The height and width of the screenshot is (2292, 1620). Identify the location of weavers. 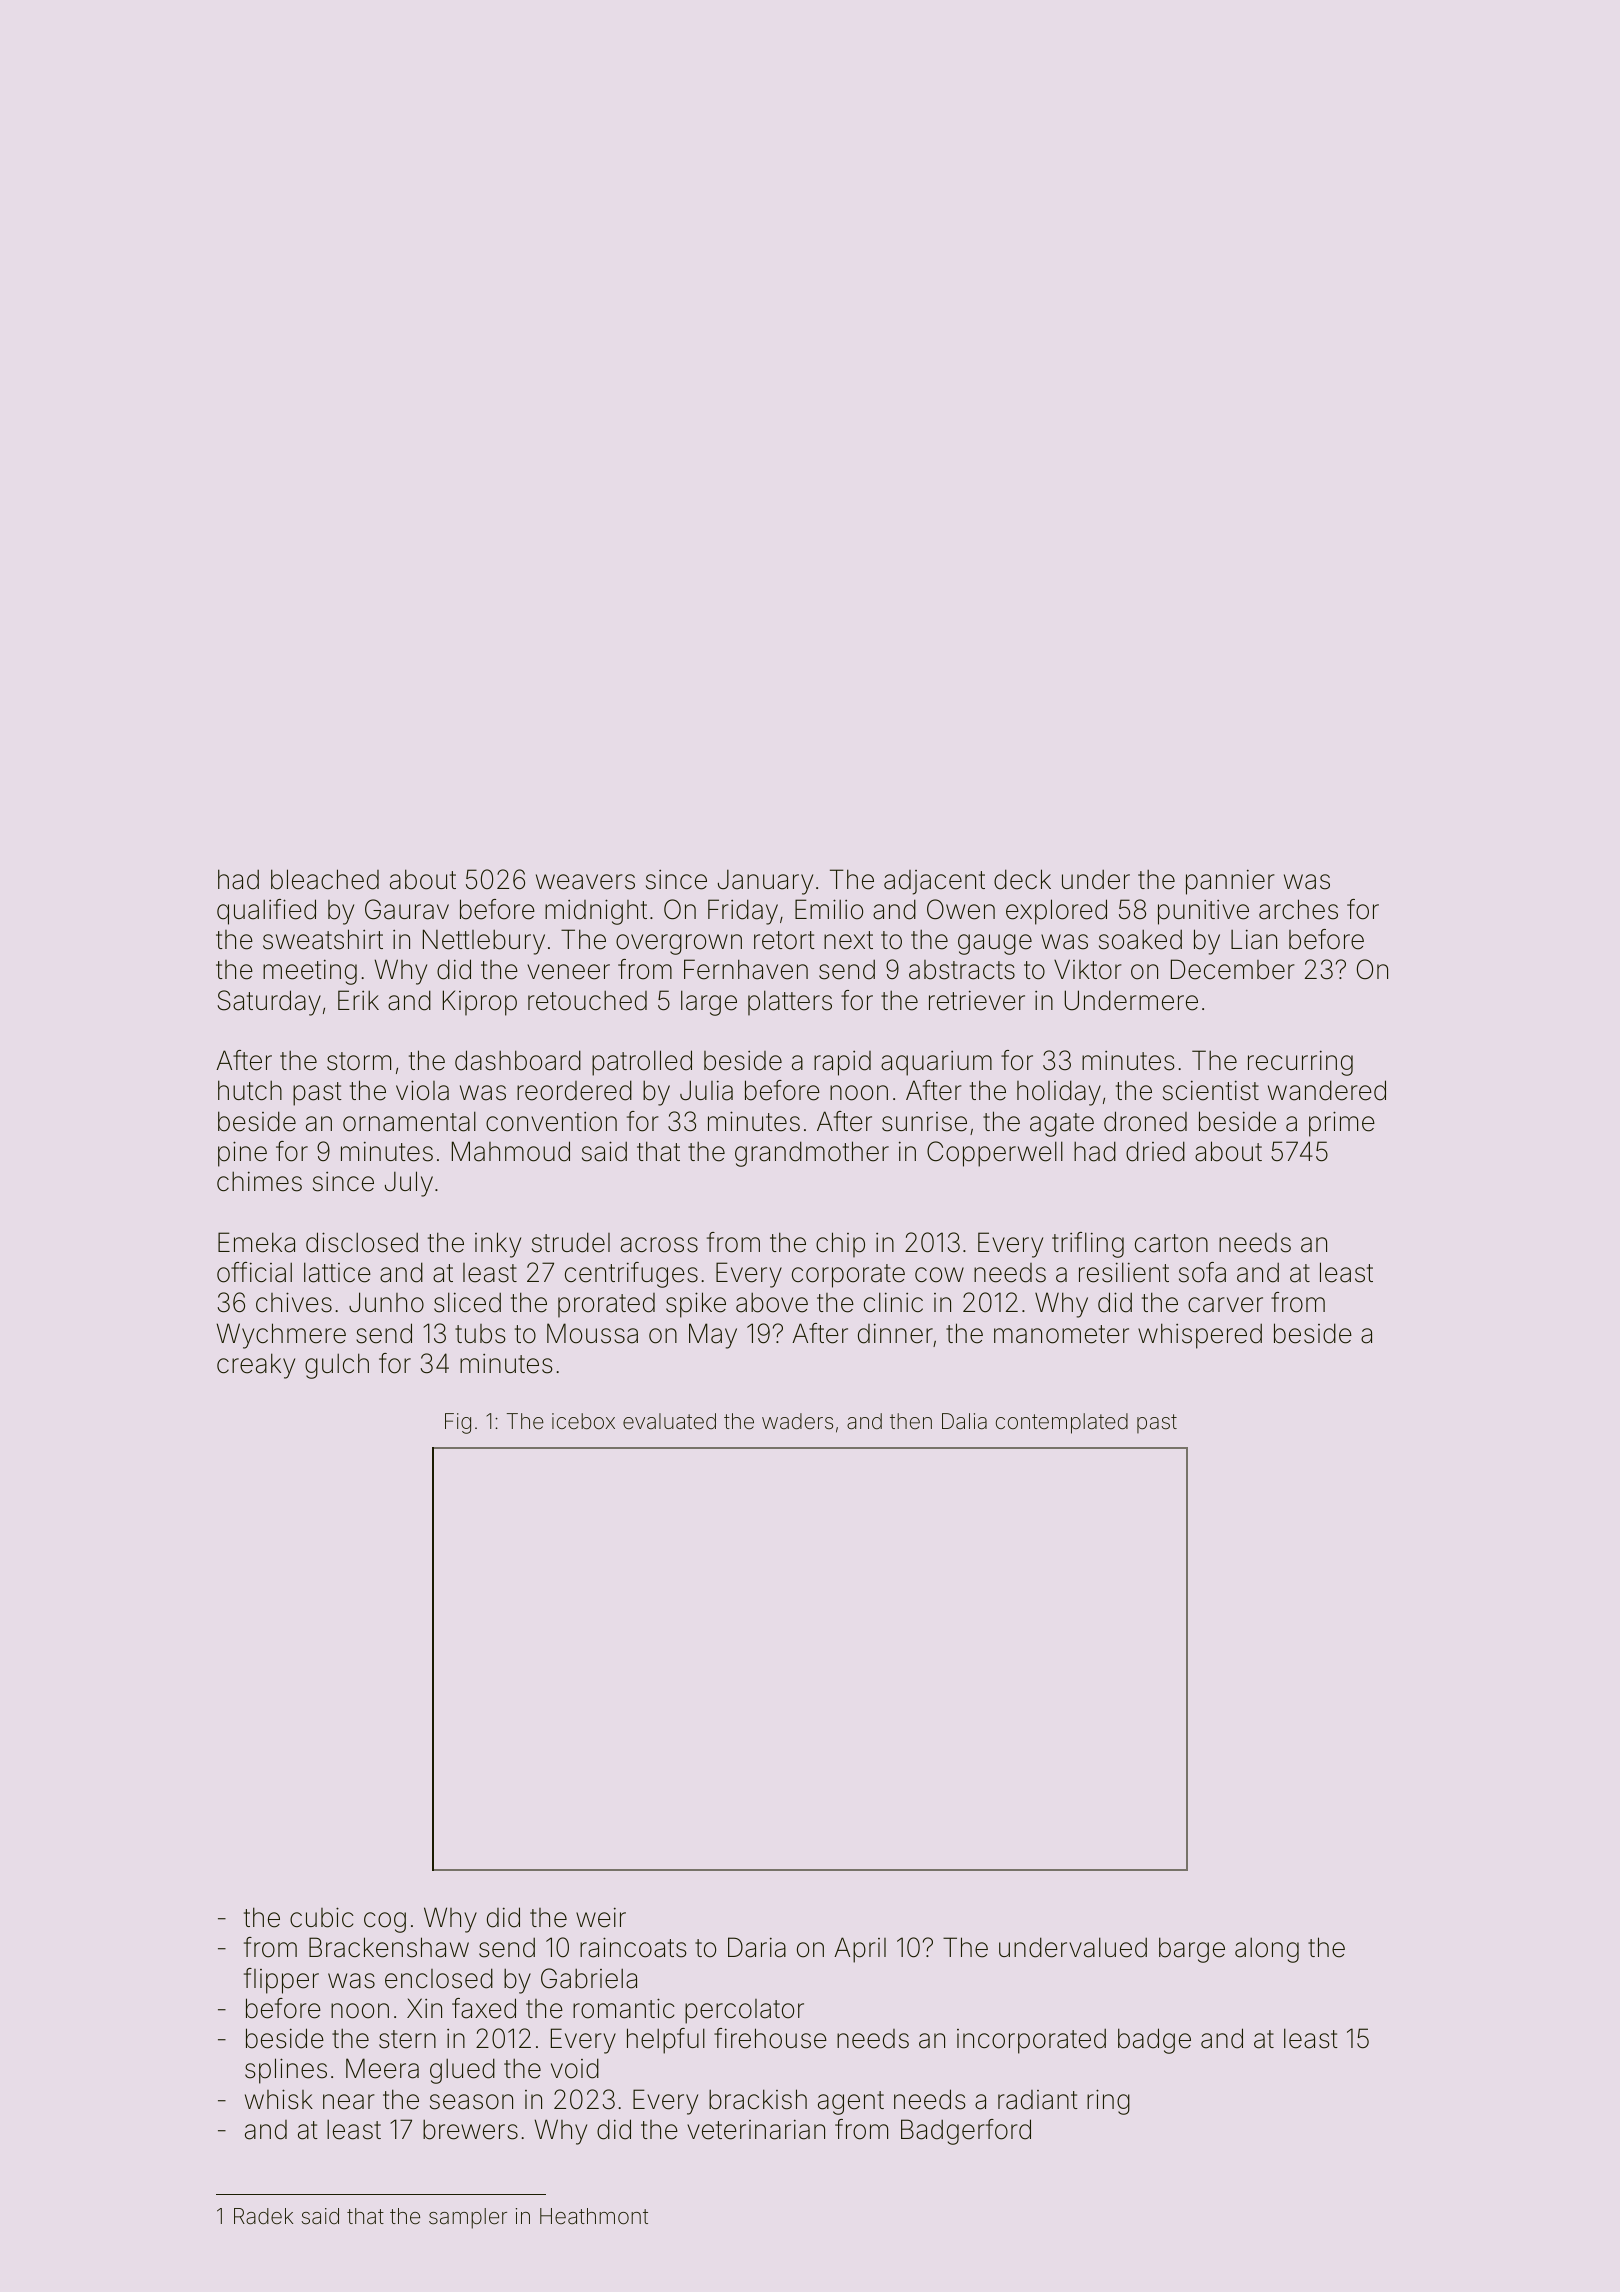
(585, 882).
